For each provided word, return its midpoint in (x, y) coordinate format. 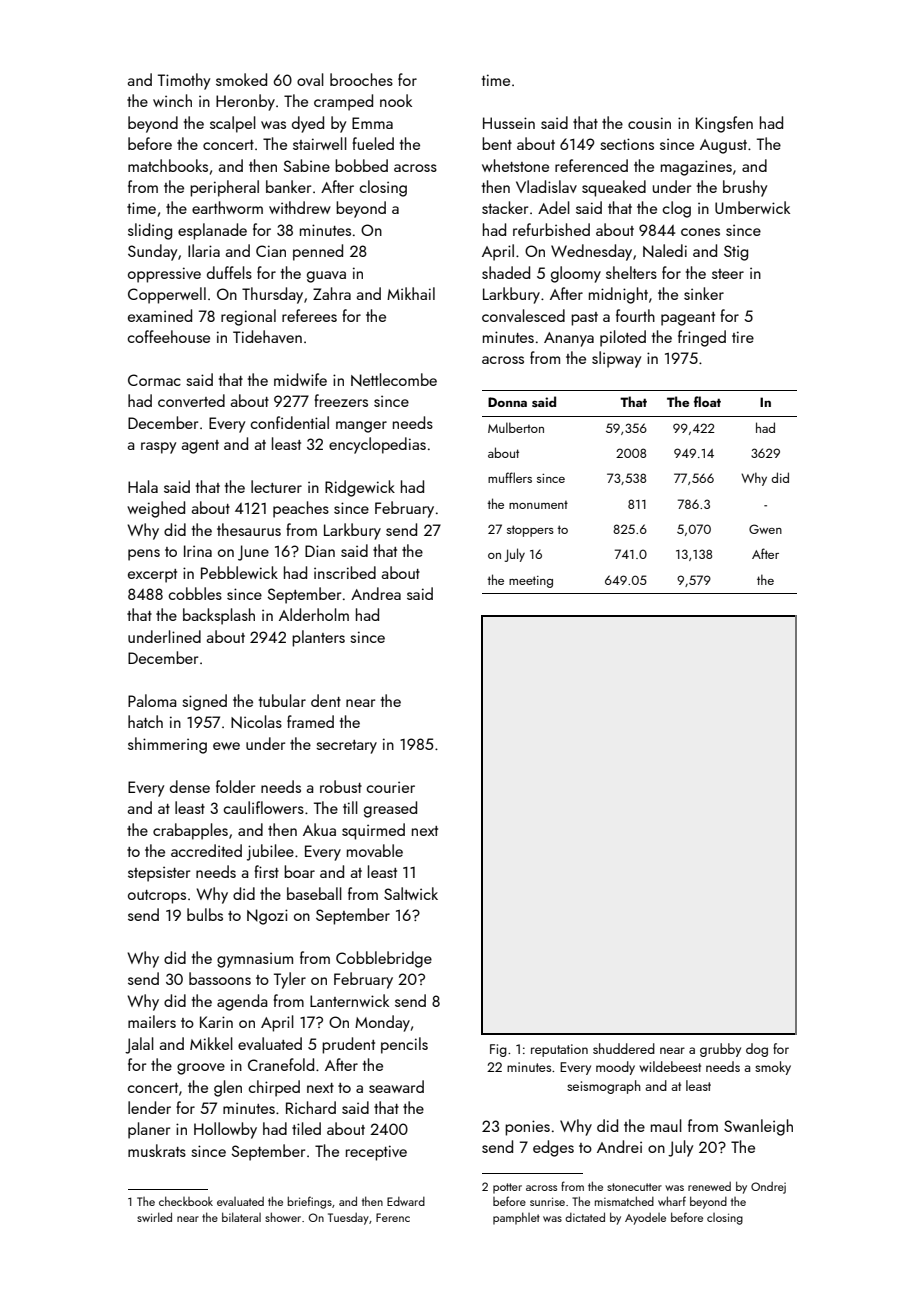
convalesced (523, 315)
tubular (282, 700)
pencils (404, 1045)
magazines (696, 168)
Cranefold (281, 1064)
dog (757, 1050)
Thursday (272, 295)
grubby (720, 1050)
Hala (143, 486)
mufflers (510, 477)
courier (391, 787)
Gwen (765, 529)
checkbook (186, 1201)
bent (497, 143)
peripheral (224, 188)
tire (743, 337)
